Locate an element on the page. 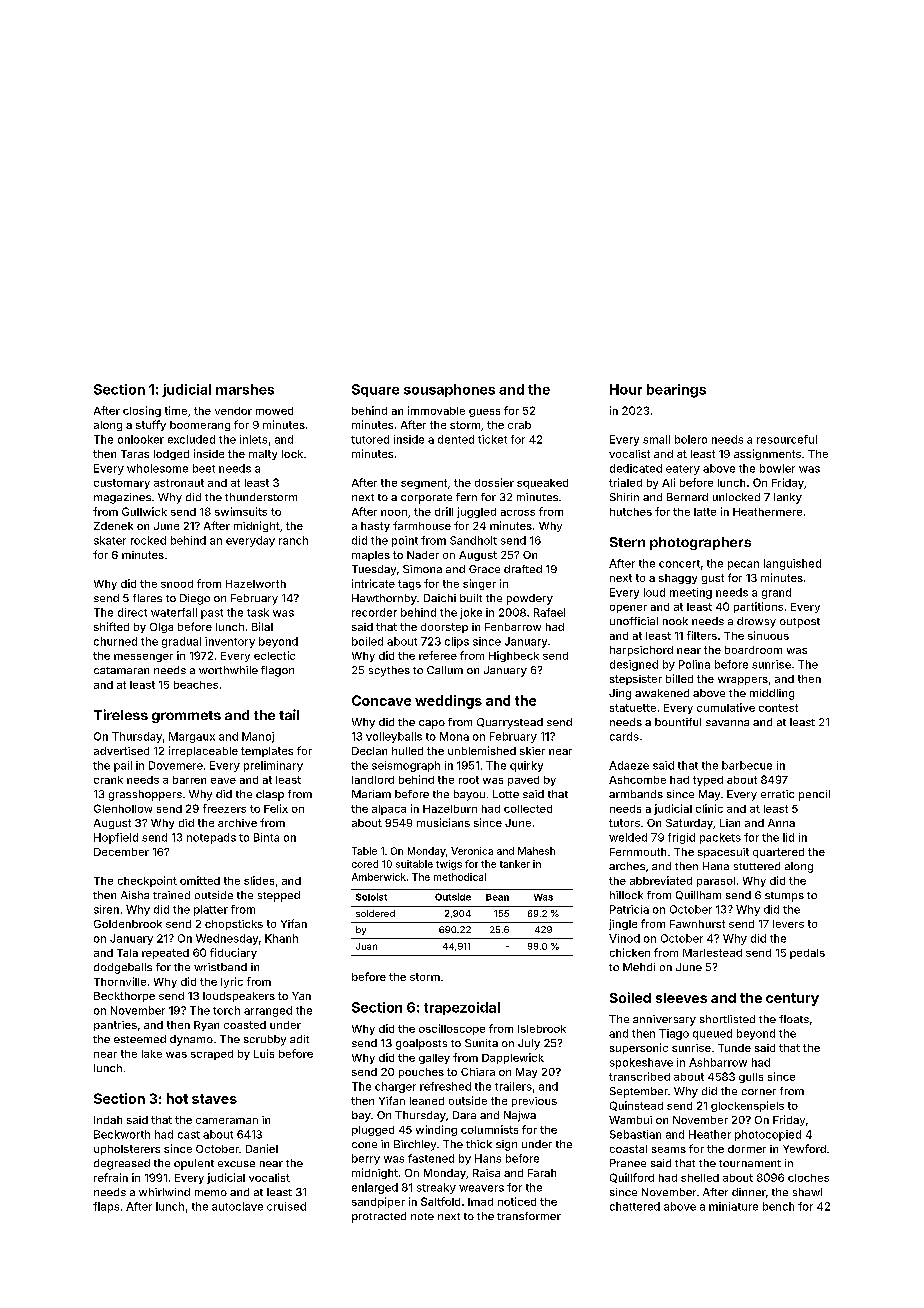 The height and width of the page is (1308, 924). Khanh is located at coordinates (281, 938).
